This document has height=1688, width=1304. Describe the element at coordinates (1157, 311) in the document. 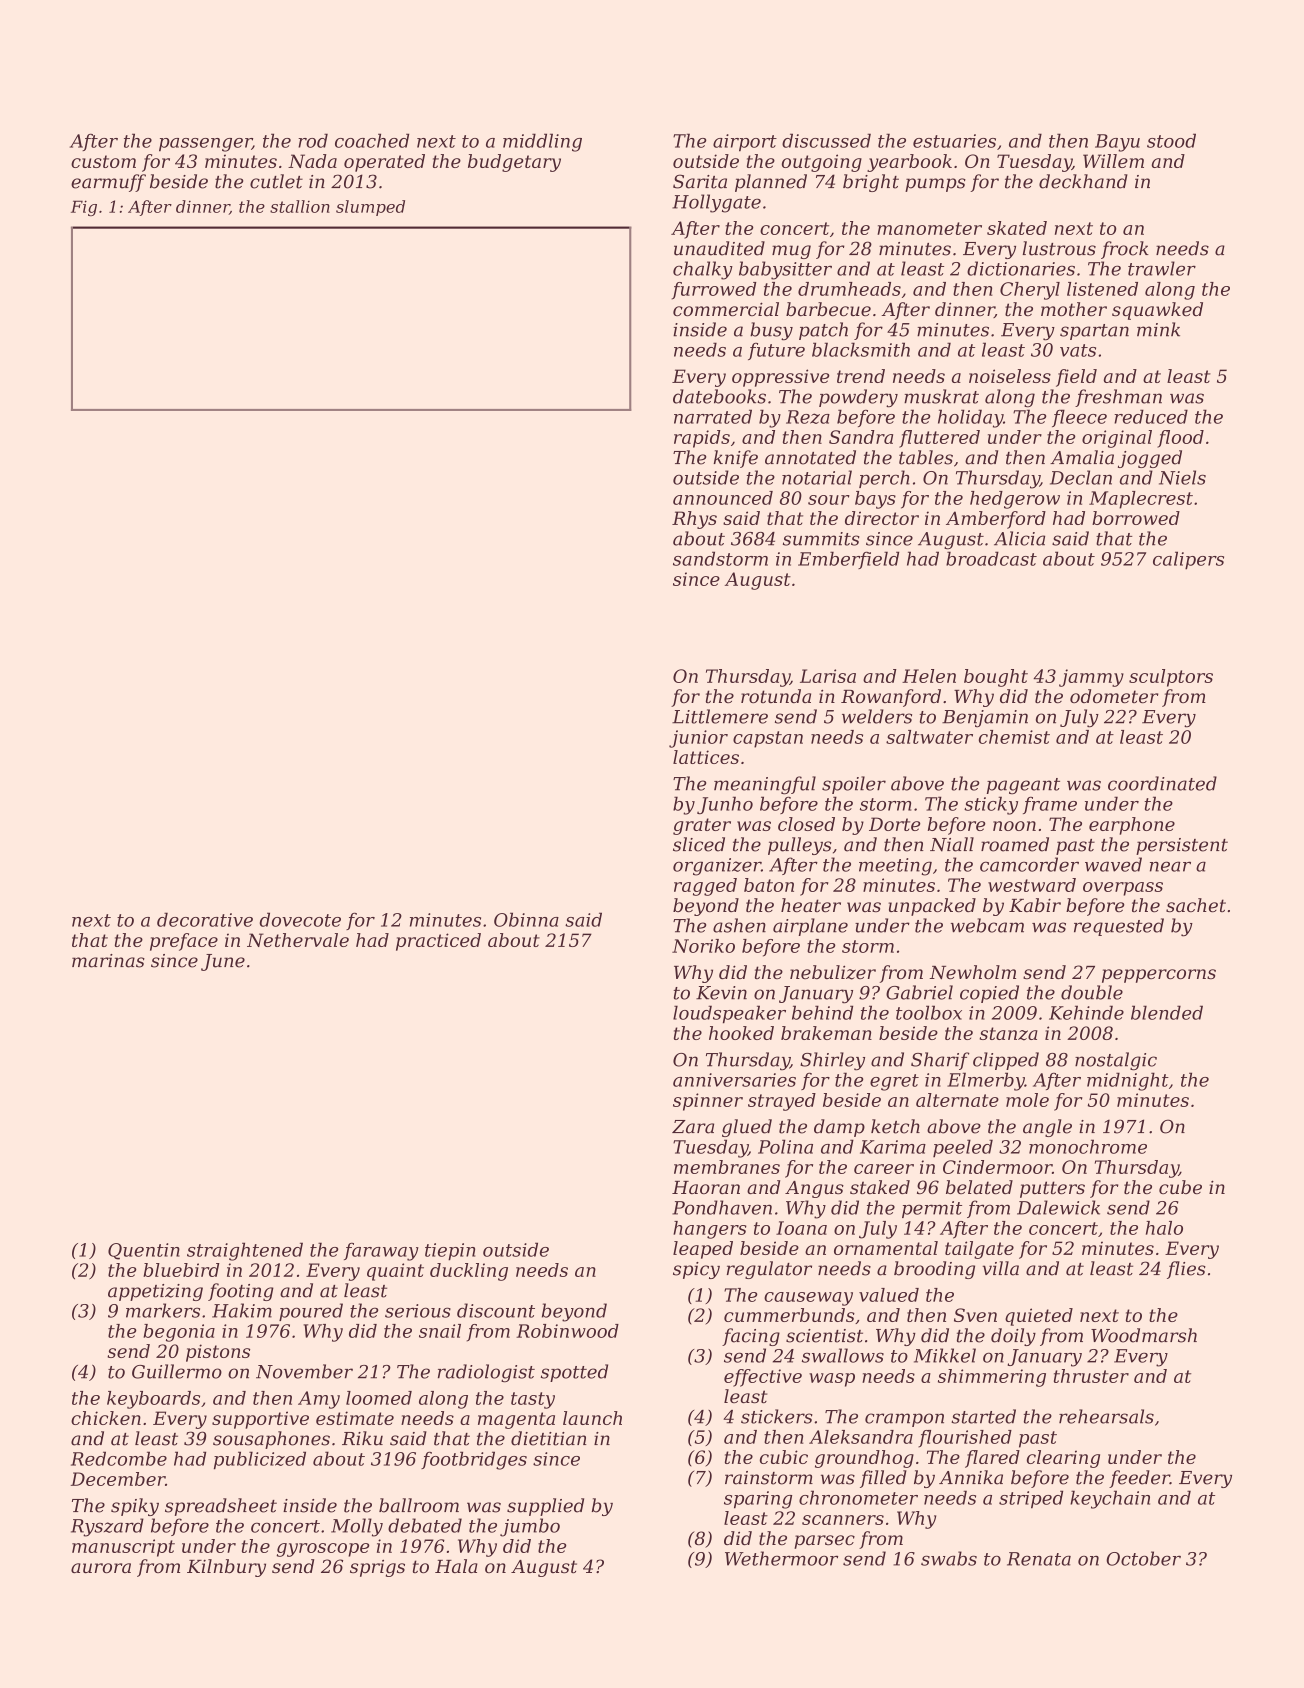

I see `squawked` at that location.
